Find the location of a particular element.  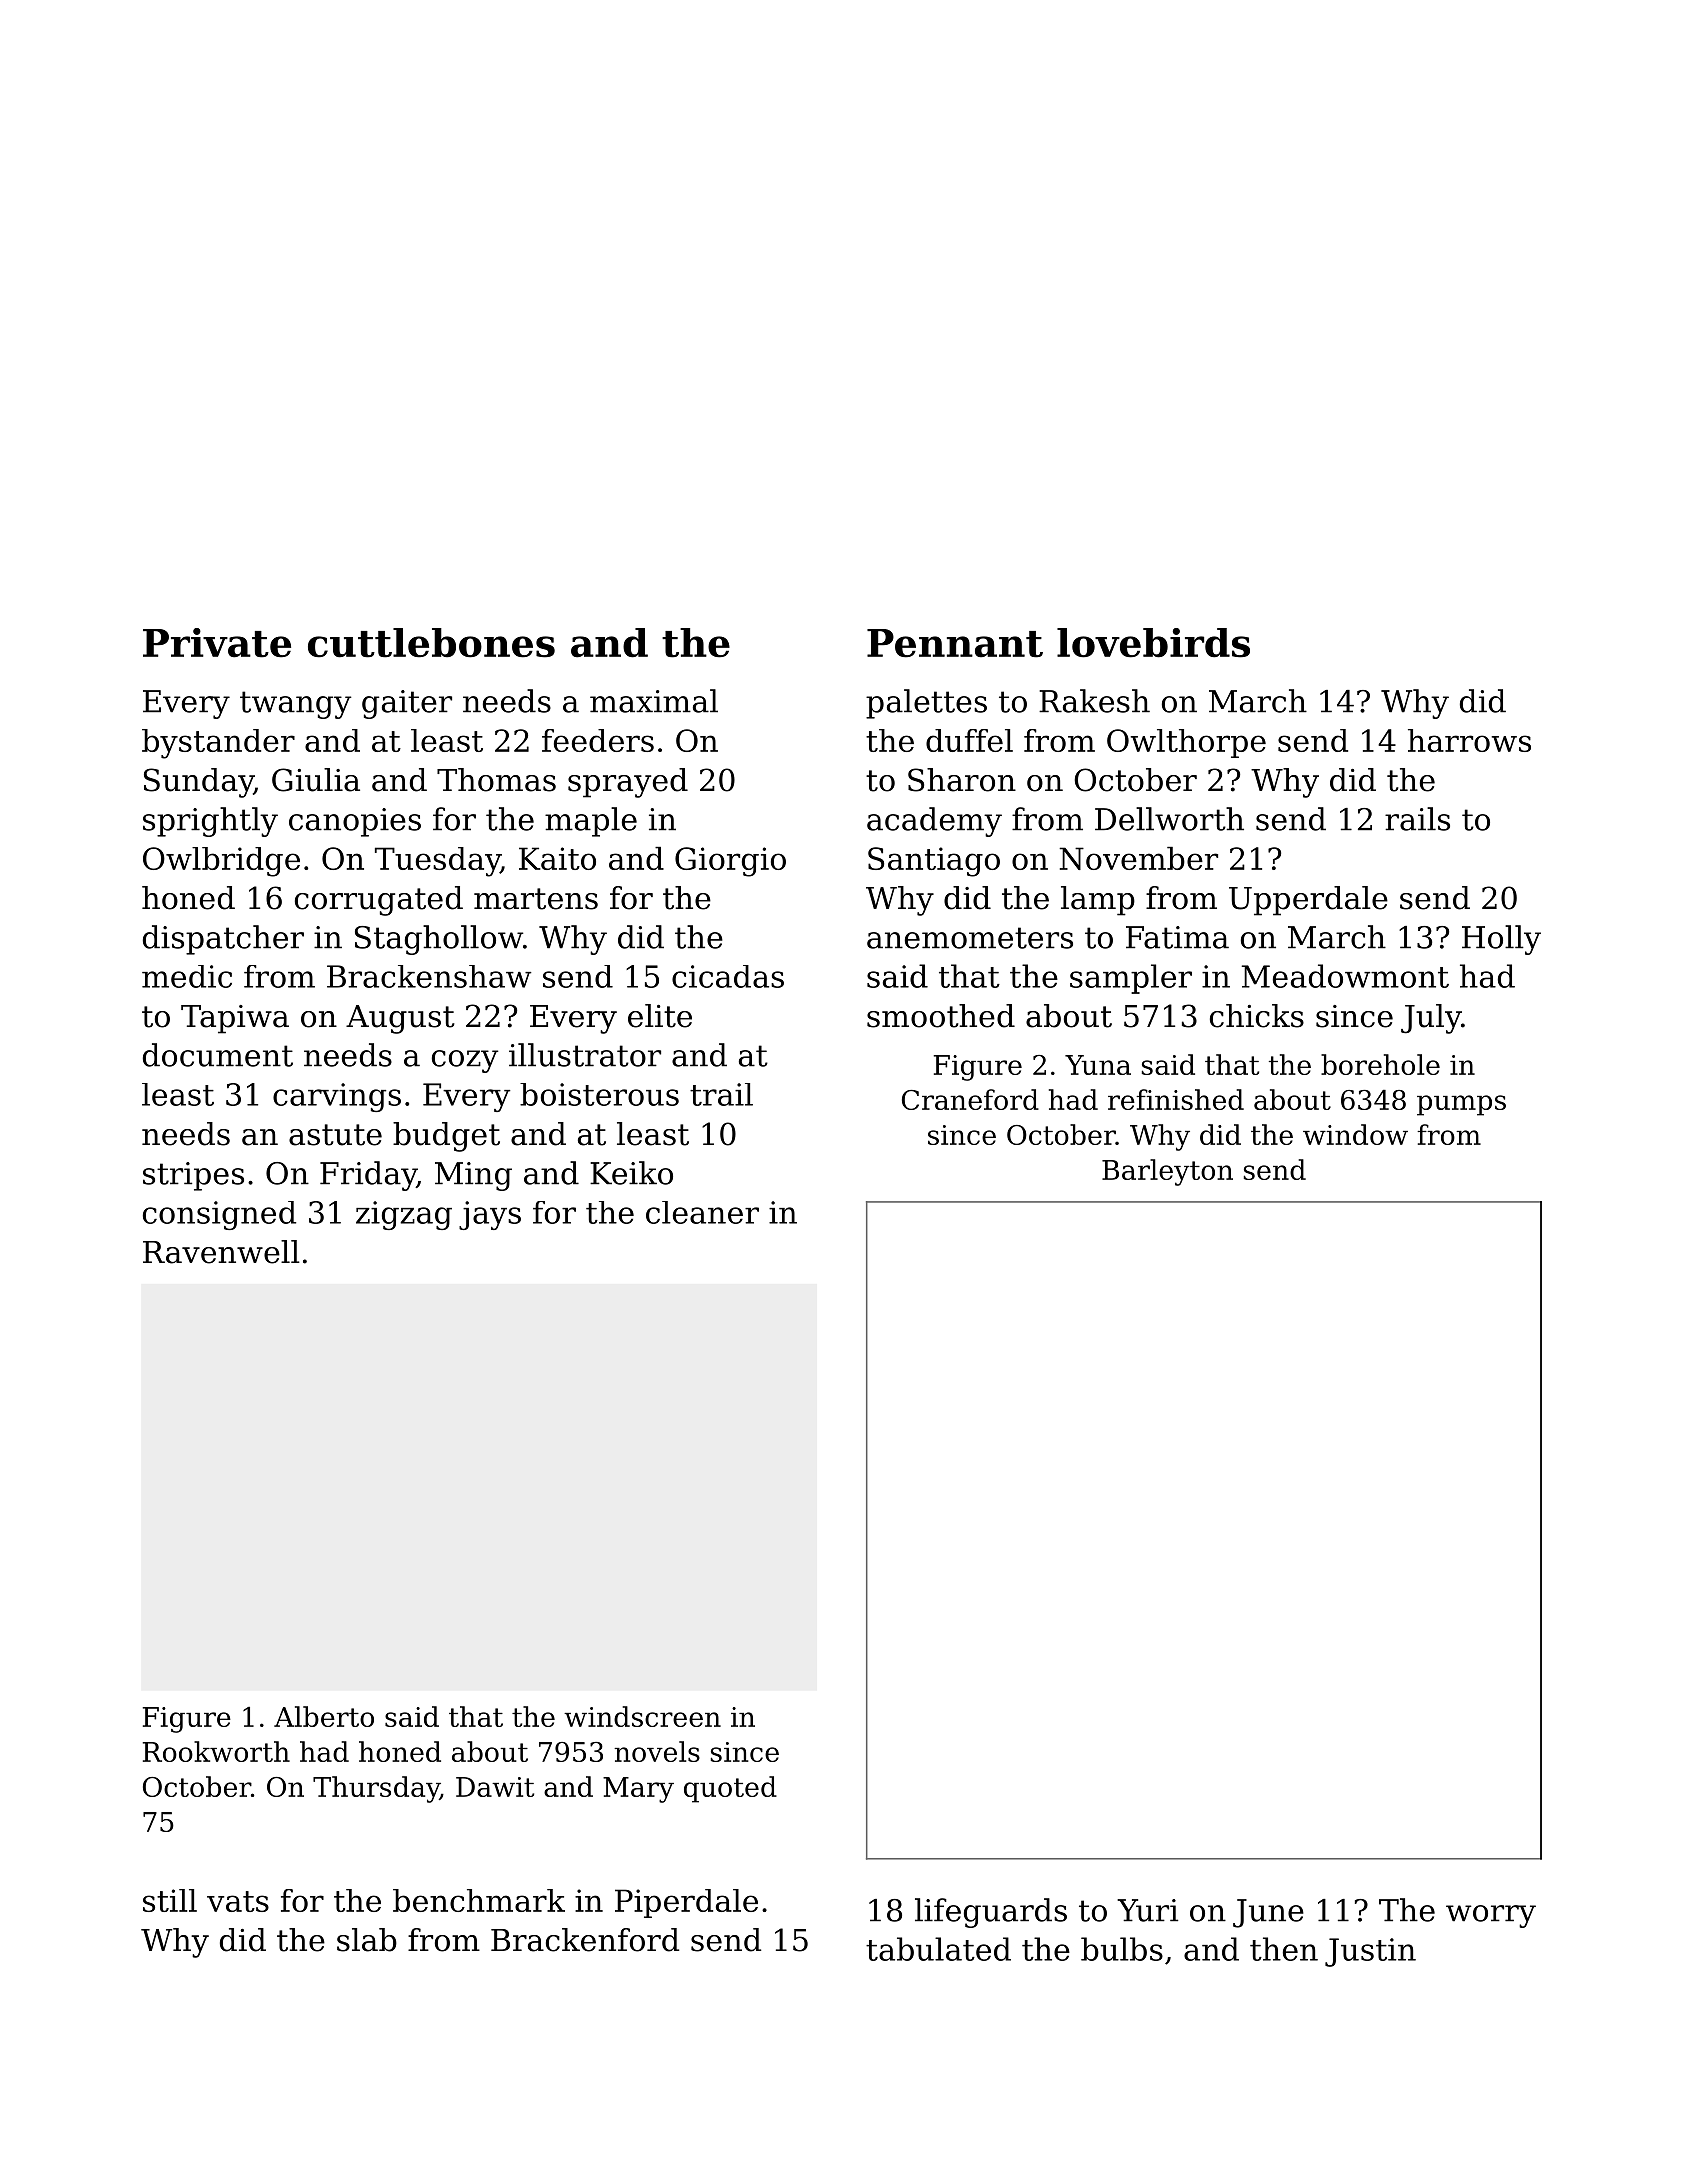

Alberto is located at coordinates (324, 1716).
